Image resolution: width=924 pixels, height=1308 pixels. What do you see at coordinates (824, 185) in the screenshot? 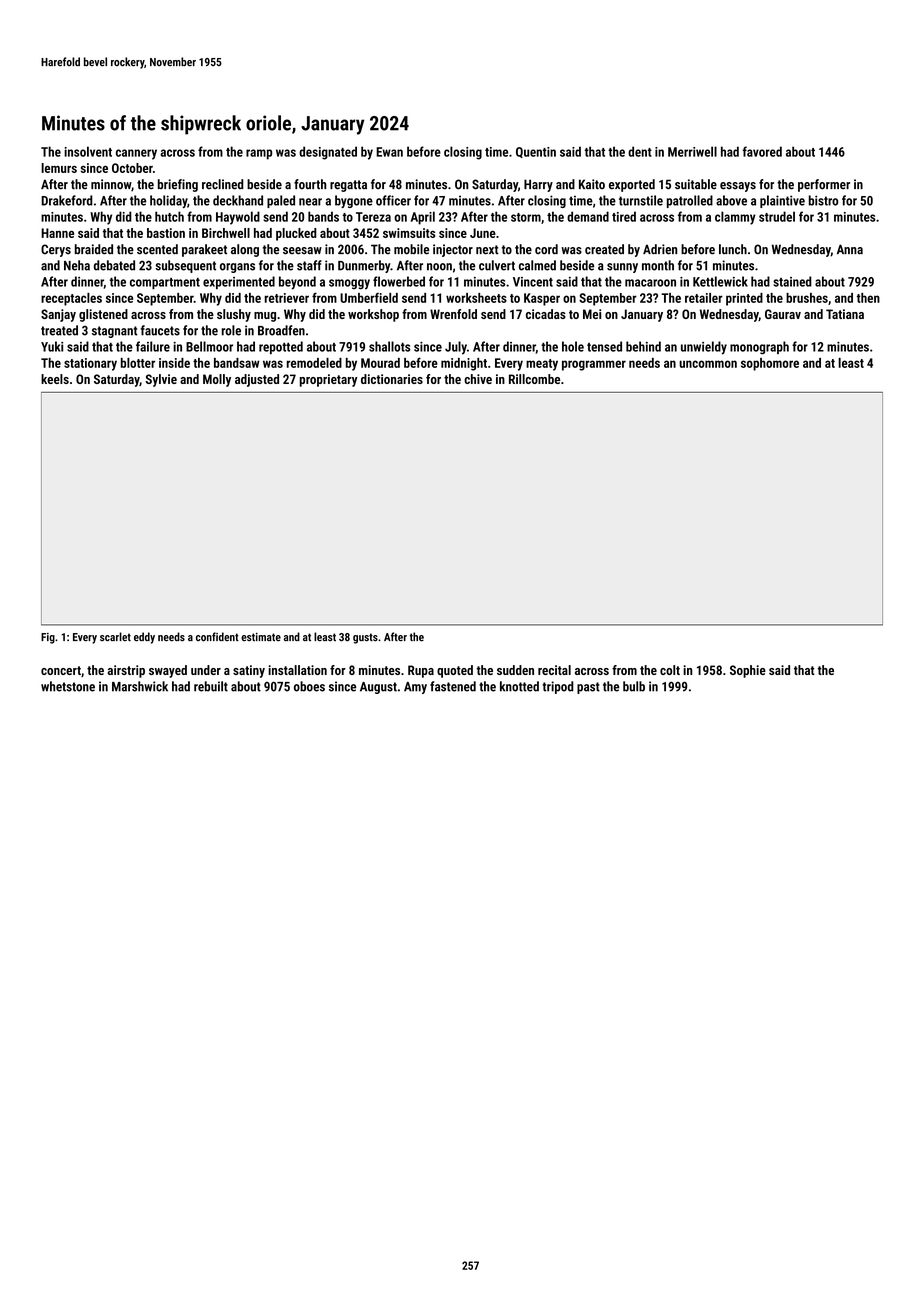
I see `performer` at bounding box center [824, 185].
